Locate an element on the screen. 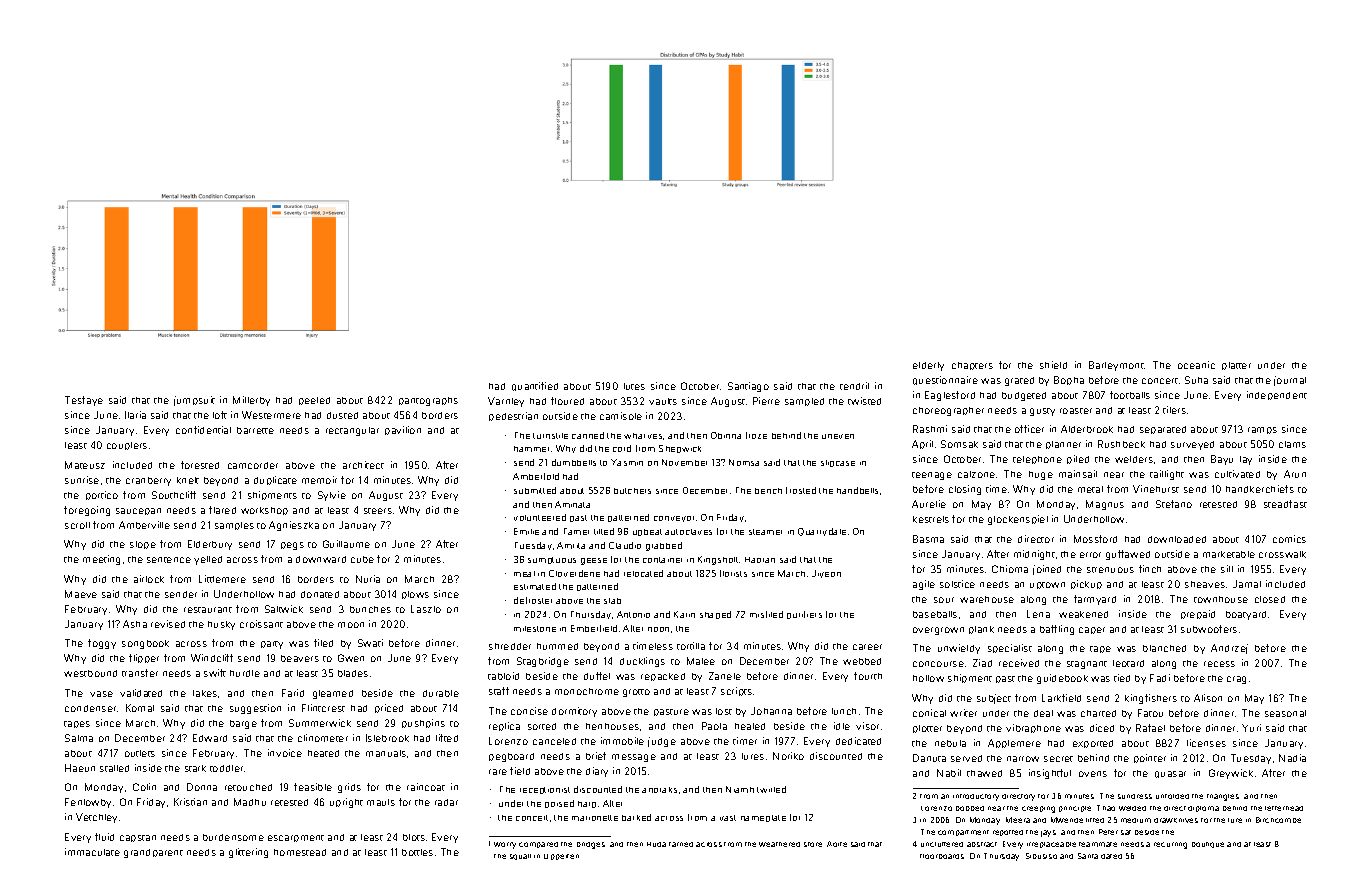 The image size is (1372, 887). quantified is located at coordinates (535, 386).
